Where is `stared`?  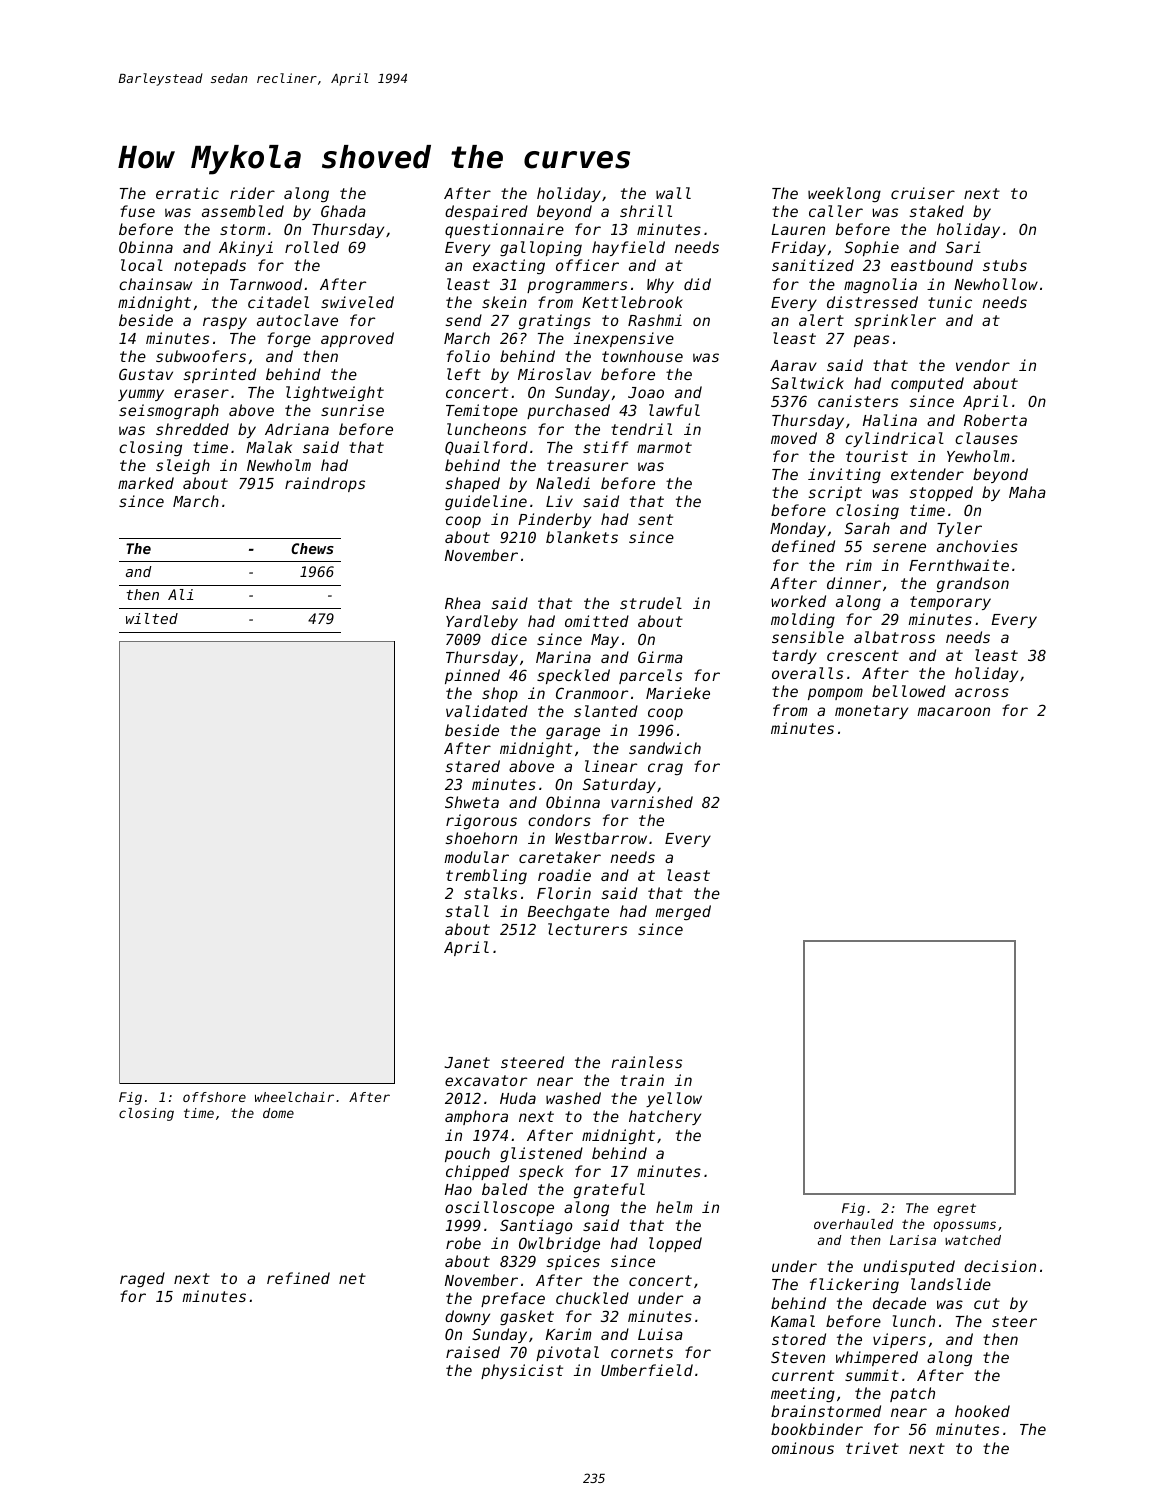 stared is located at coordinates (472, 766).
